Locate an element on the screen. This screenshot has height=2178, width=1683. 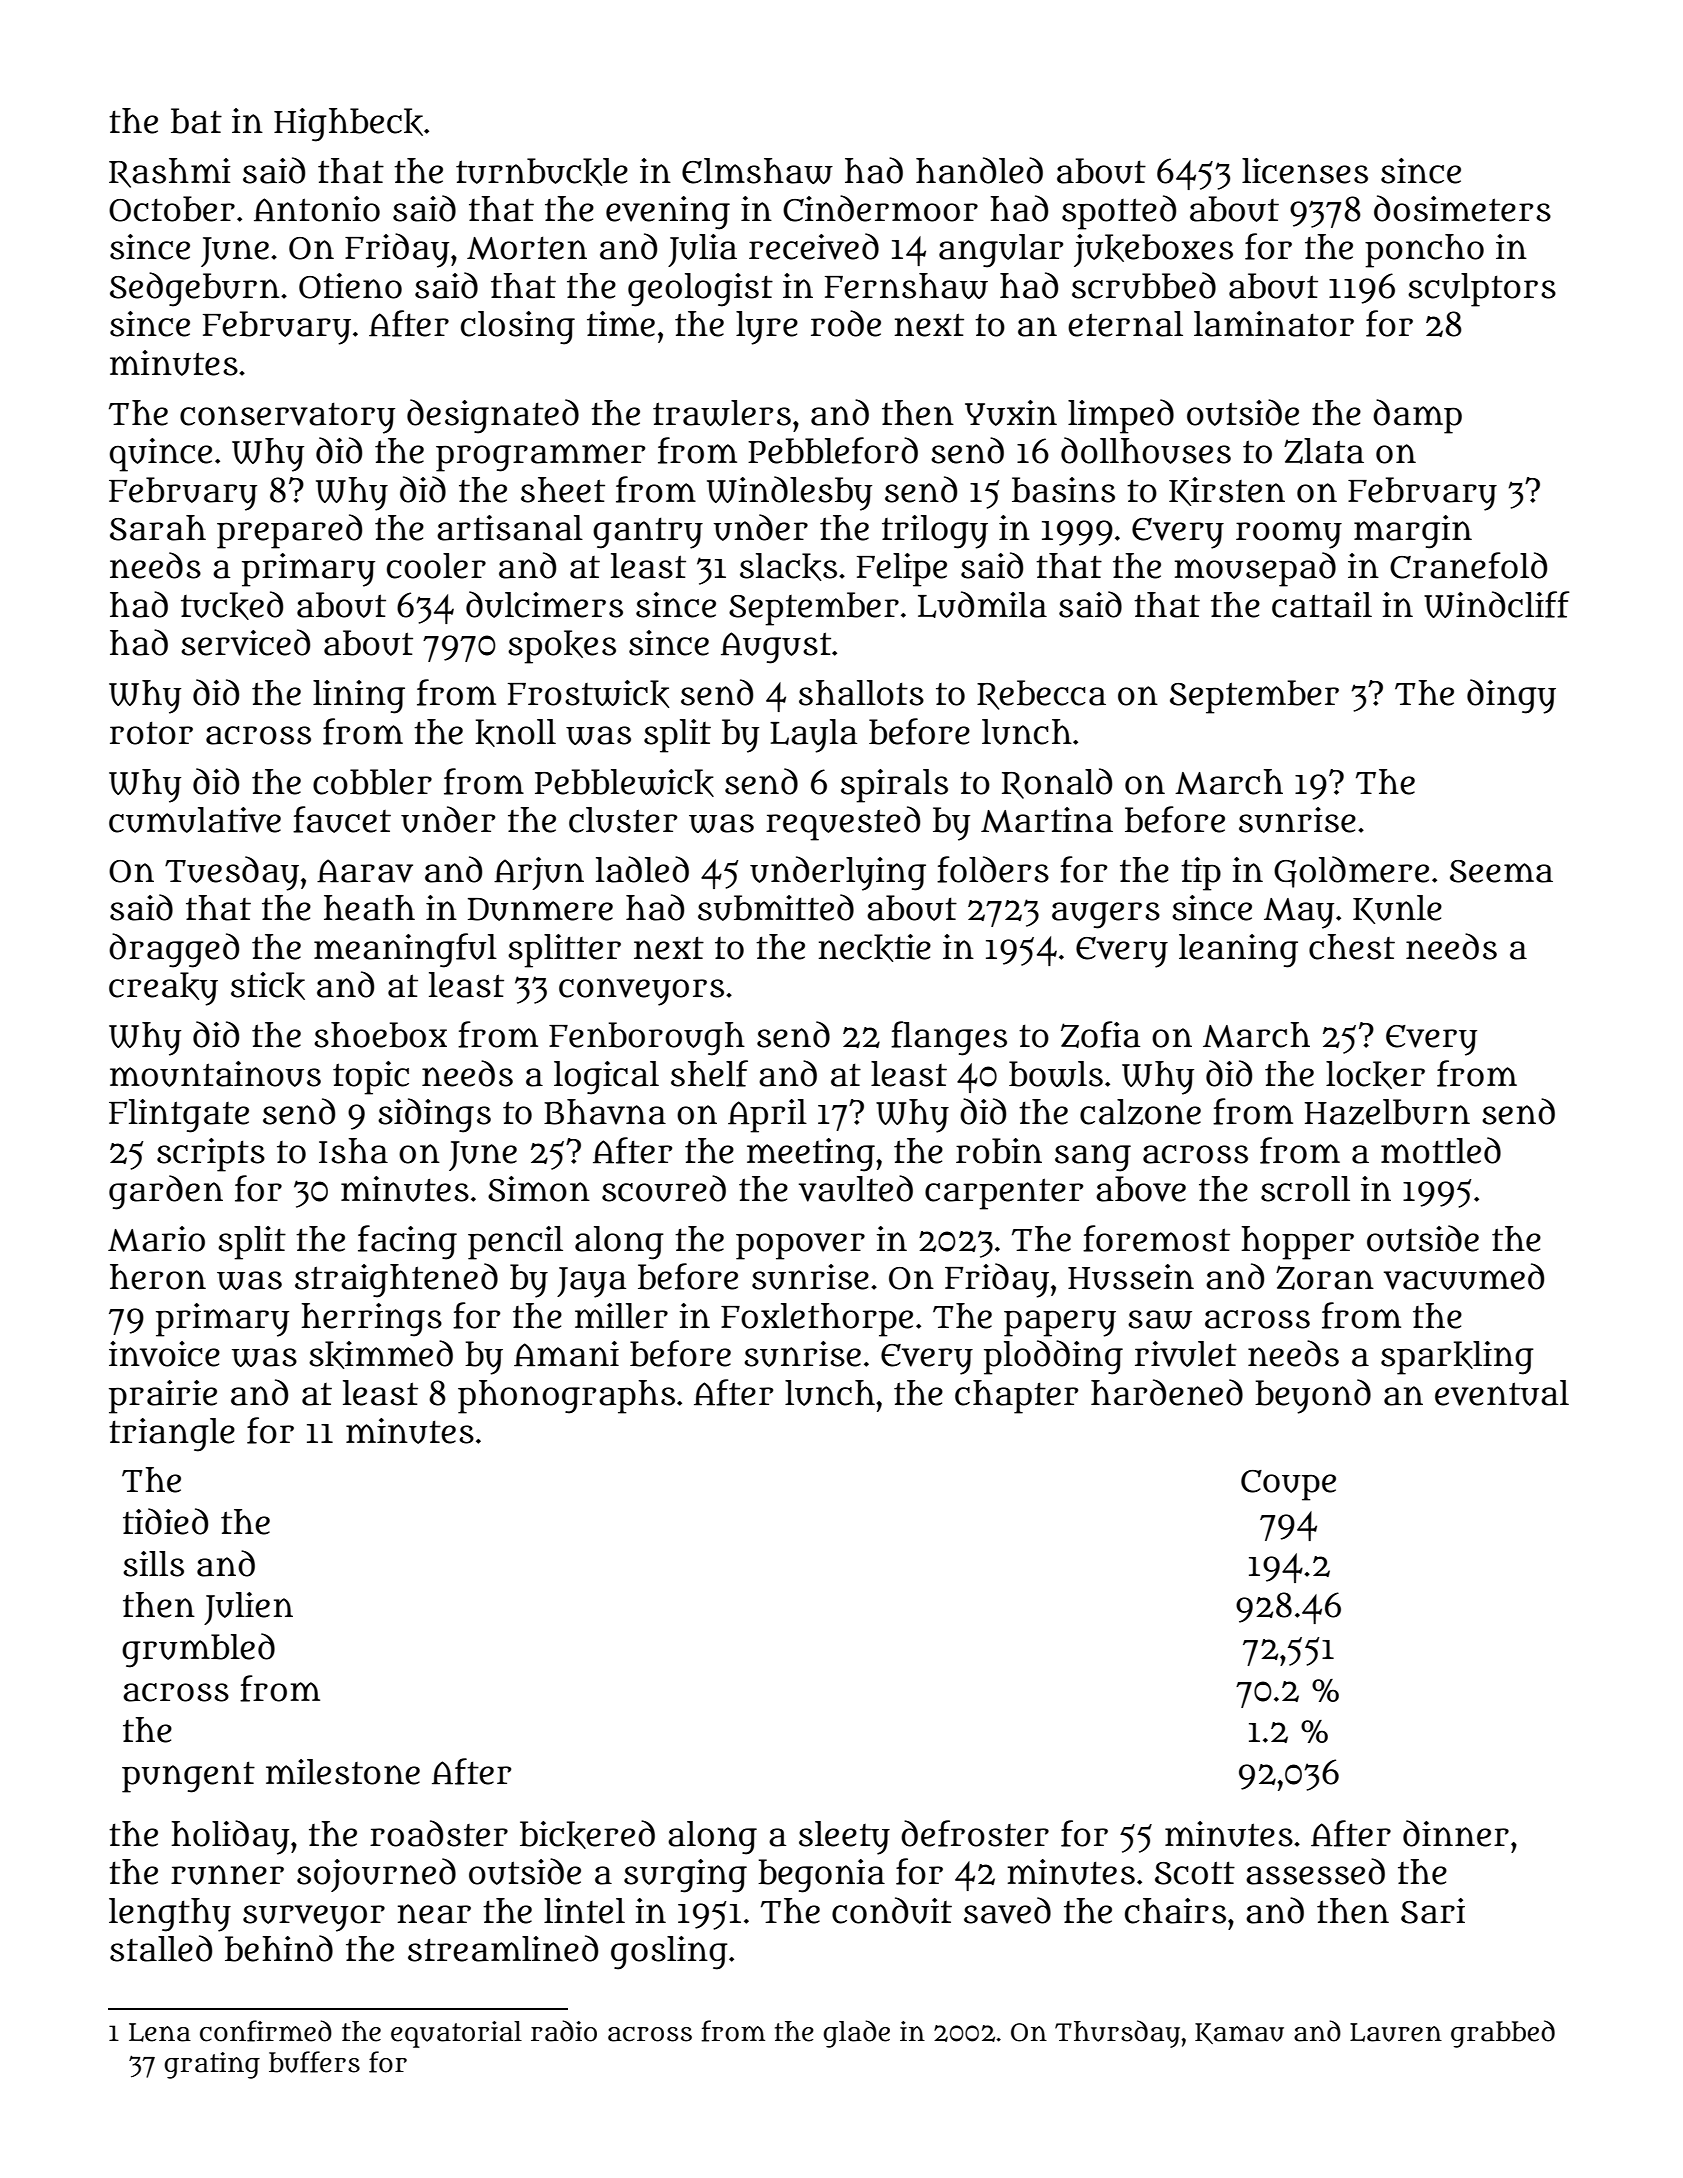
phonographs is located at coordinates (566, 1397).
